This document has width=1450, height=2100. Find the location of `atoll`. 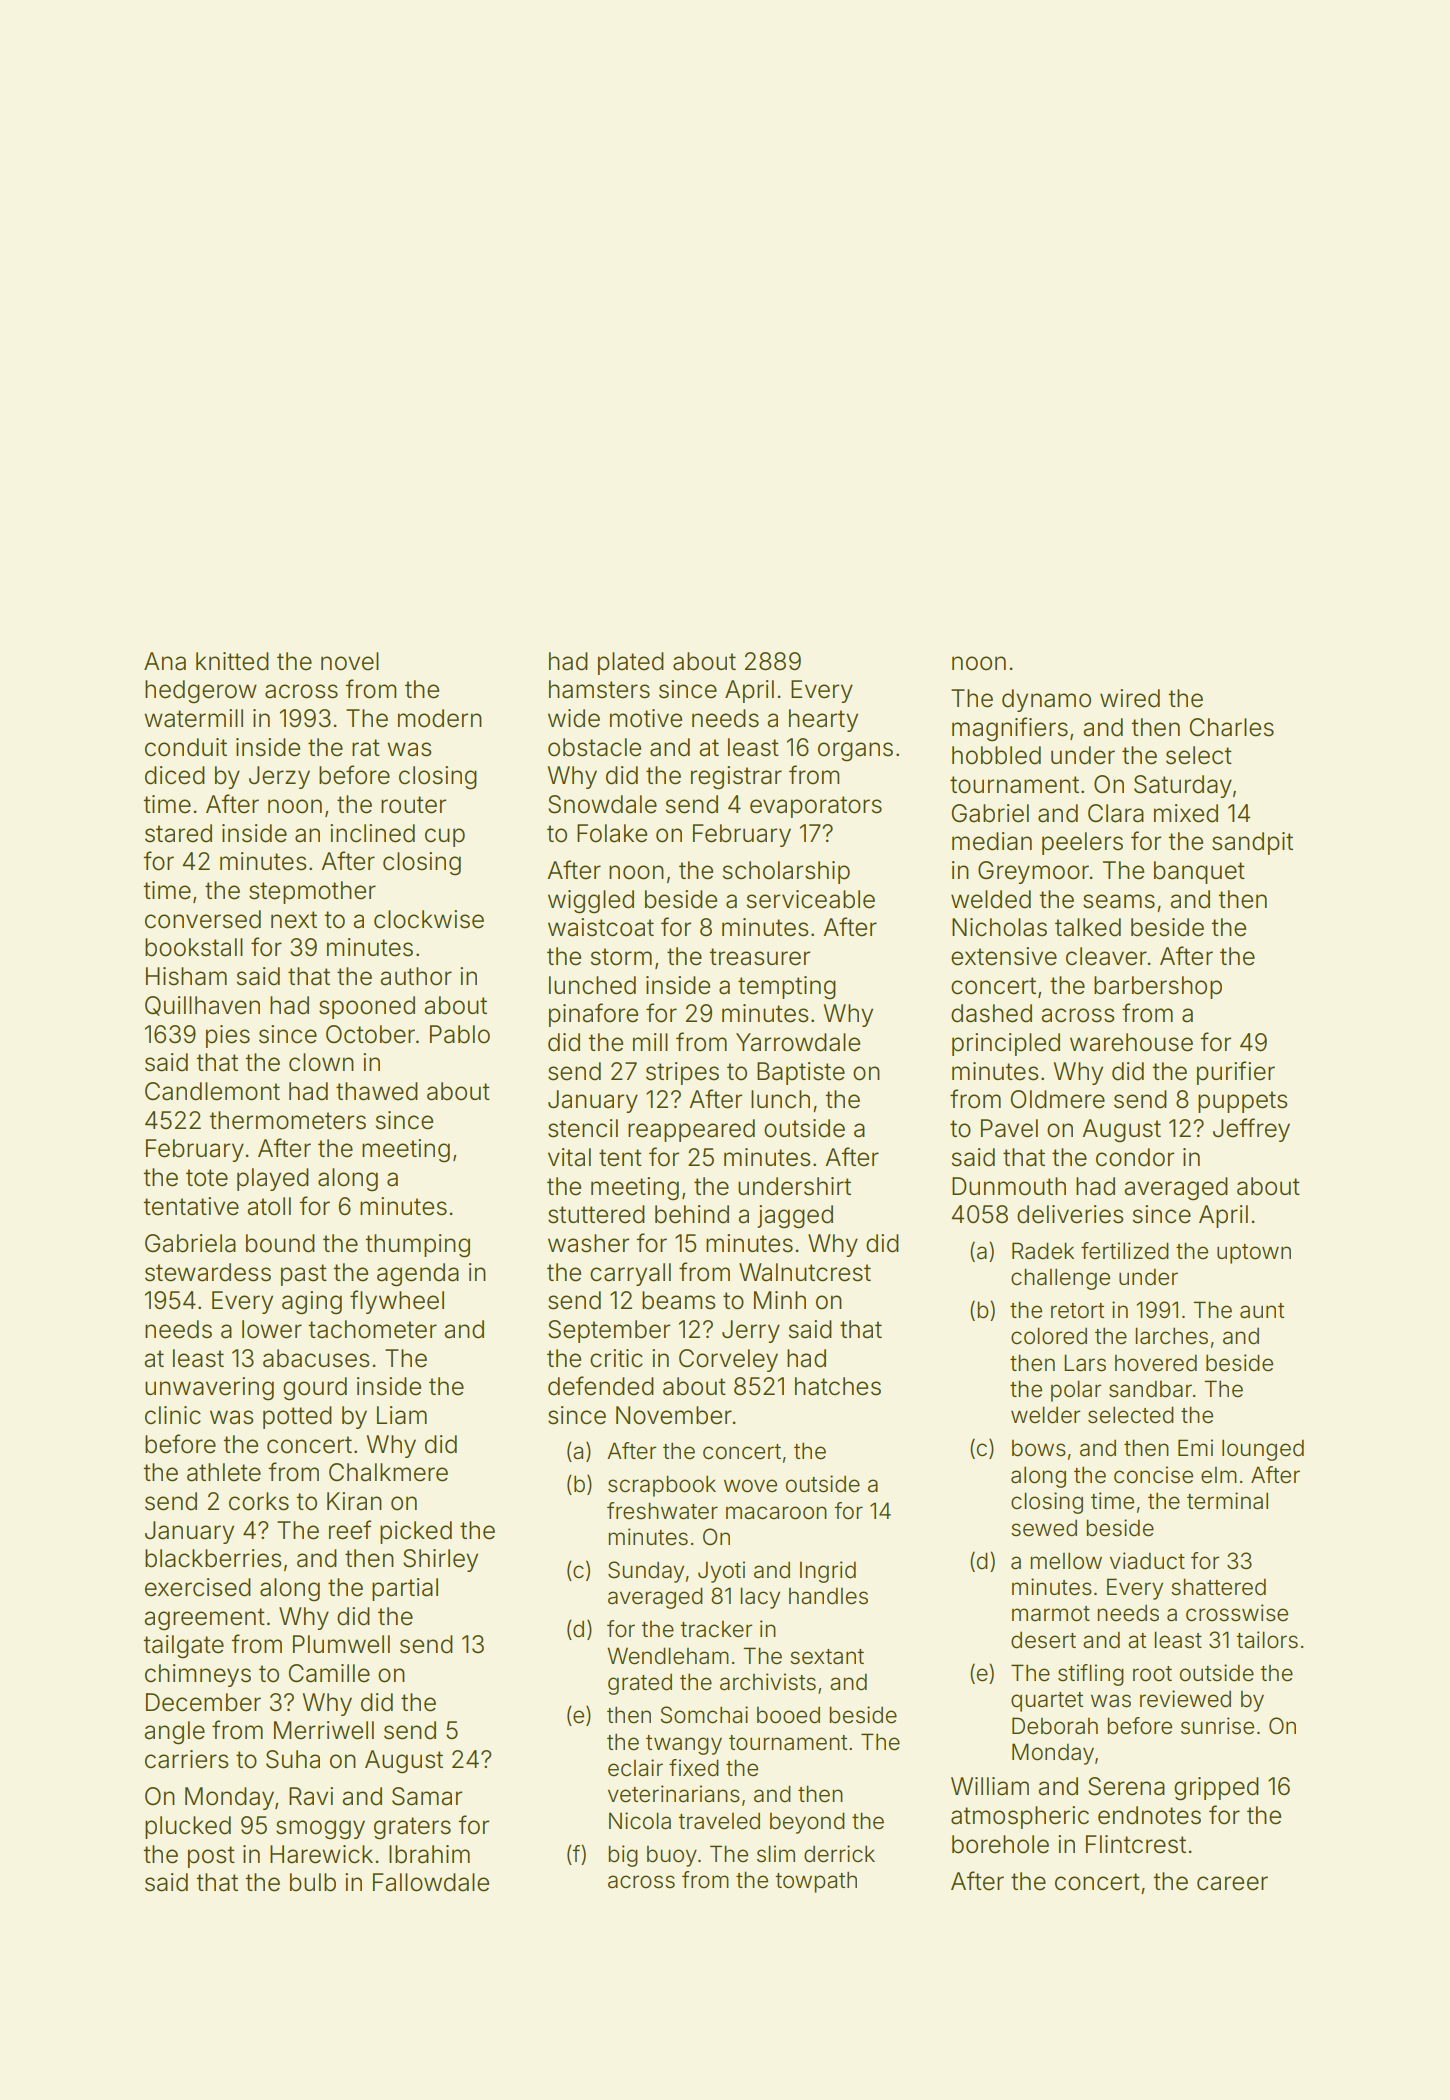

atoll is located at coordinates (269, 1206).
